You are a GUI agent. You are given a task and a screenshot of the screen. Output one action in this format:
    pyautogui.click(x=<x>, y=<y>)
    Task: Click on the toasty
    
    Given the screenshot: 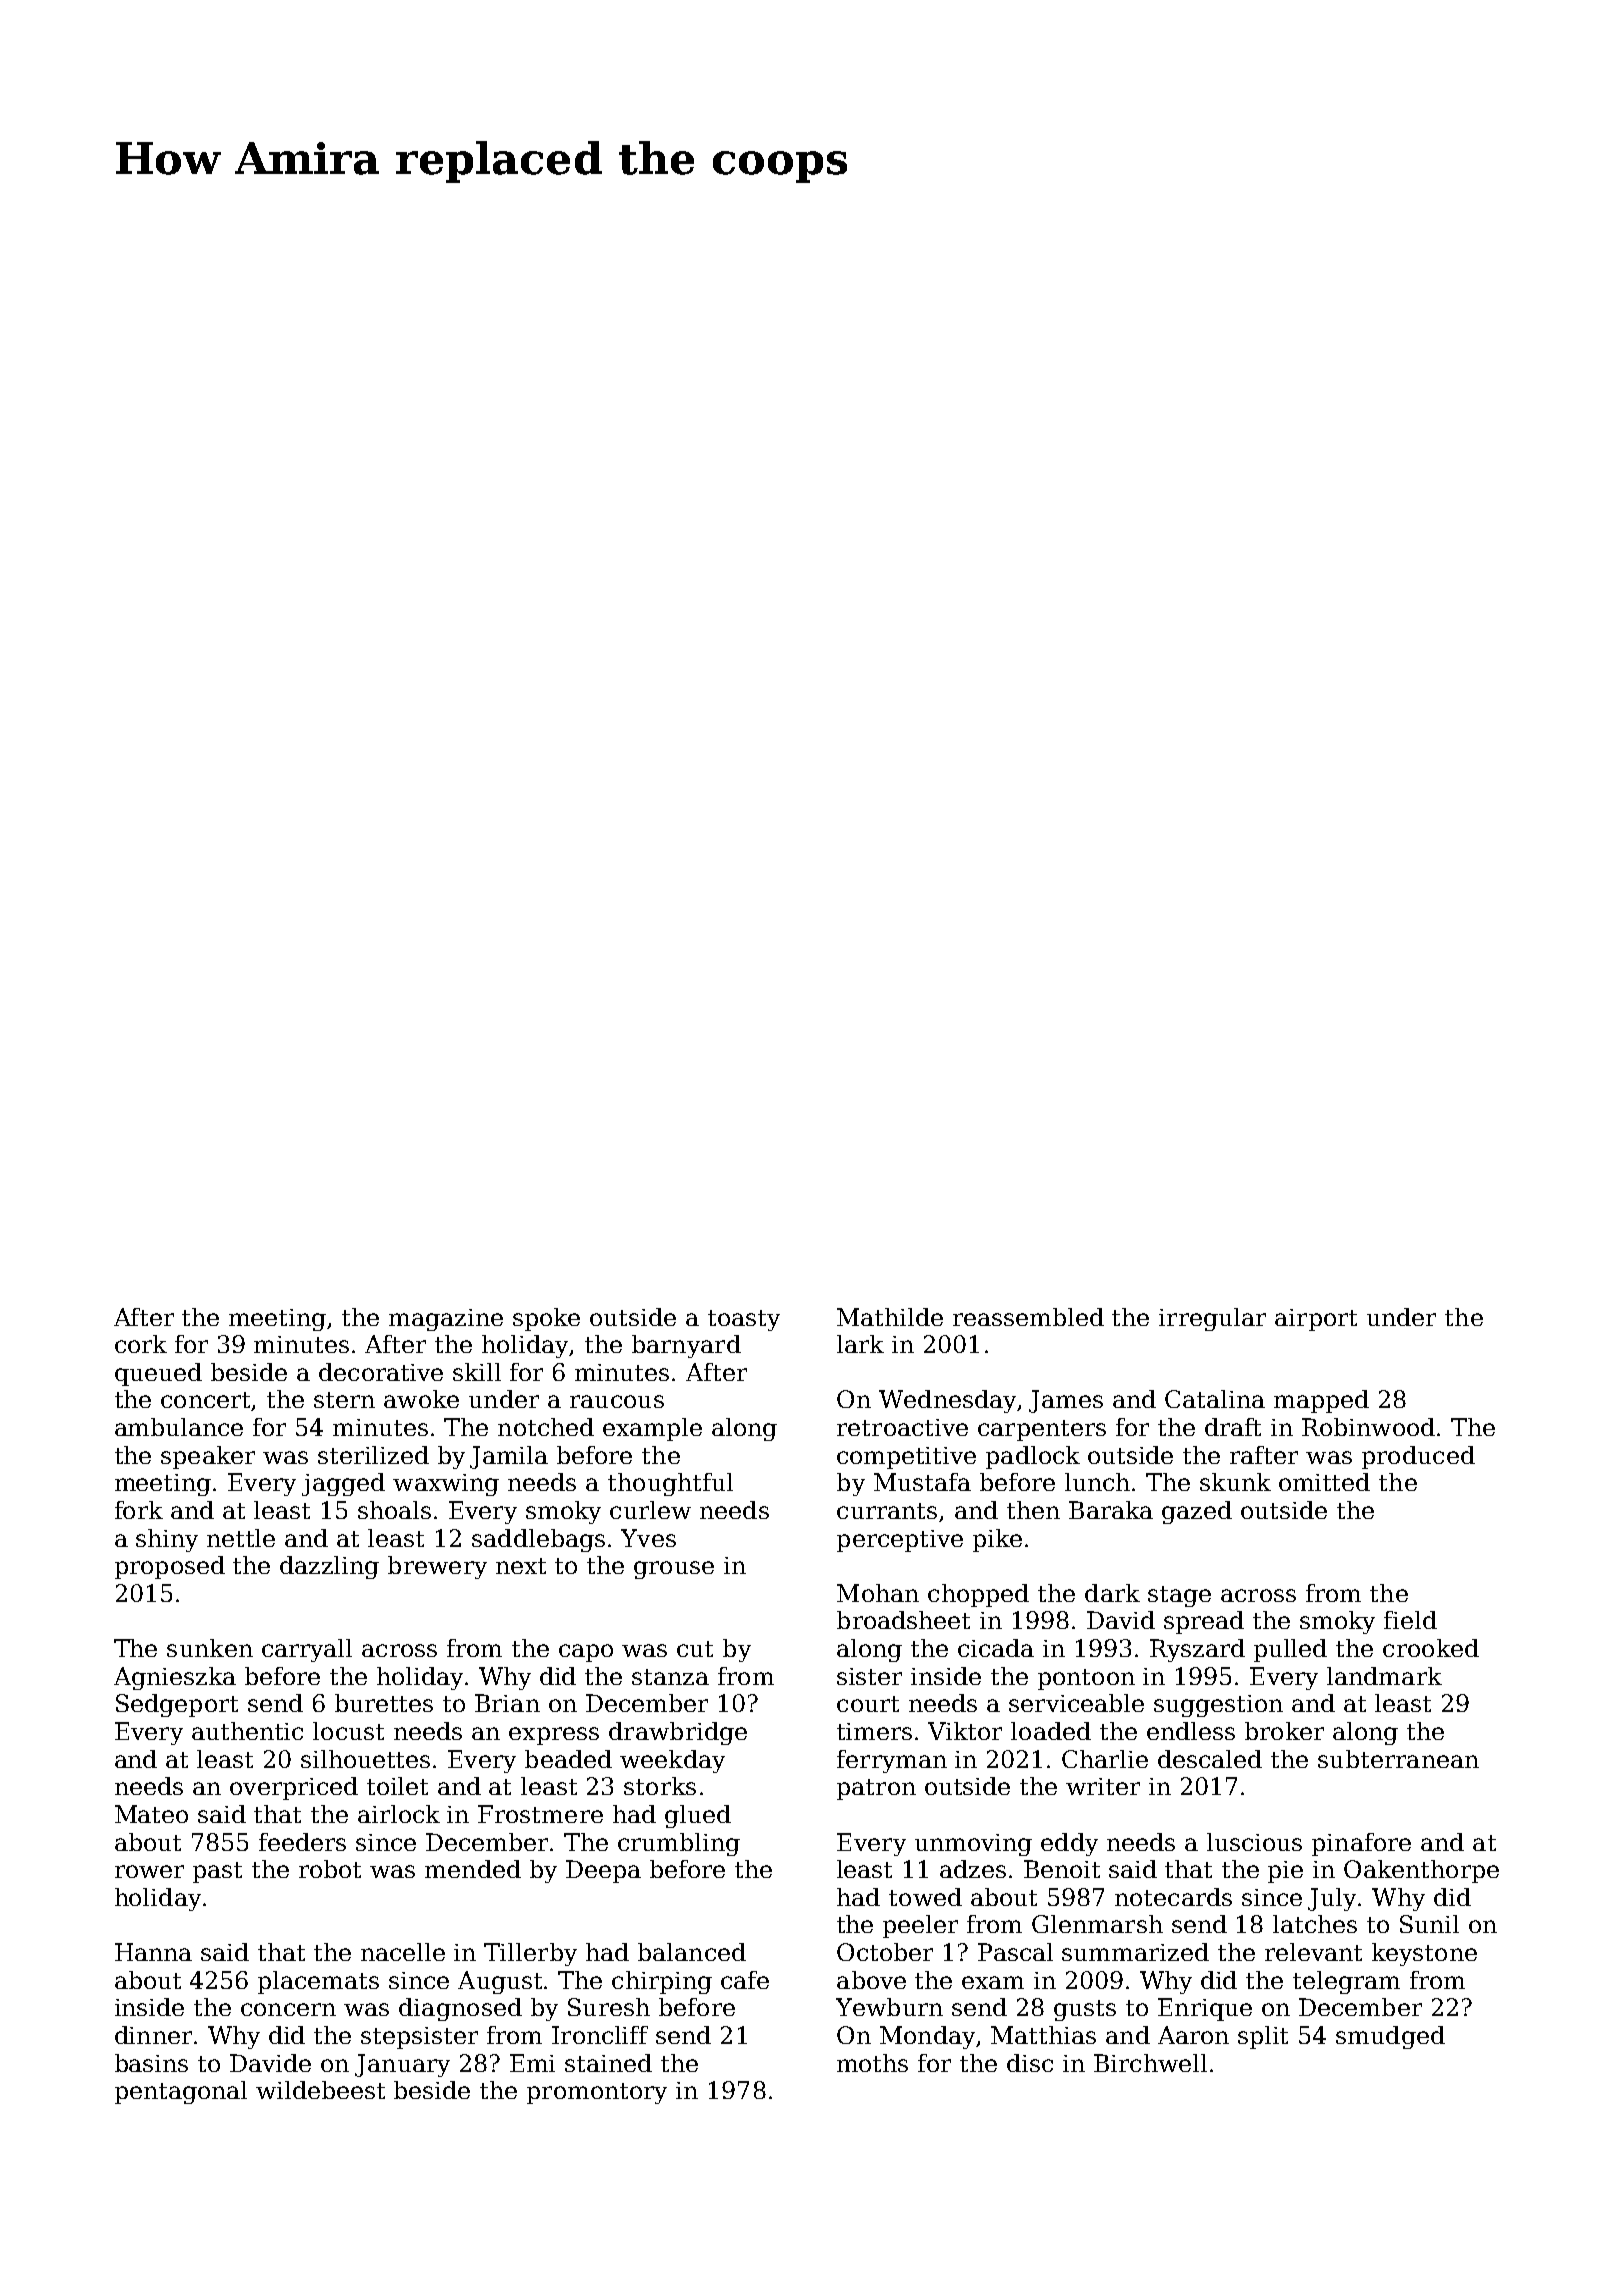 What is the action you would take?
    pyautogui.click(x=744, y=1320)
